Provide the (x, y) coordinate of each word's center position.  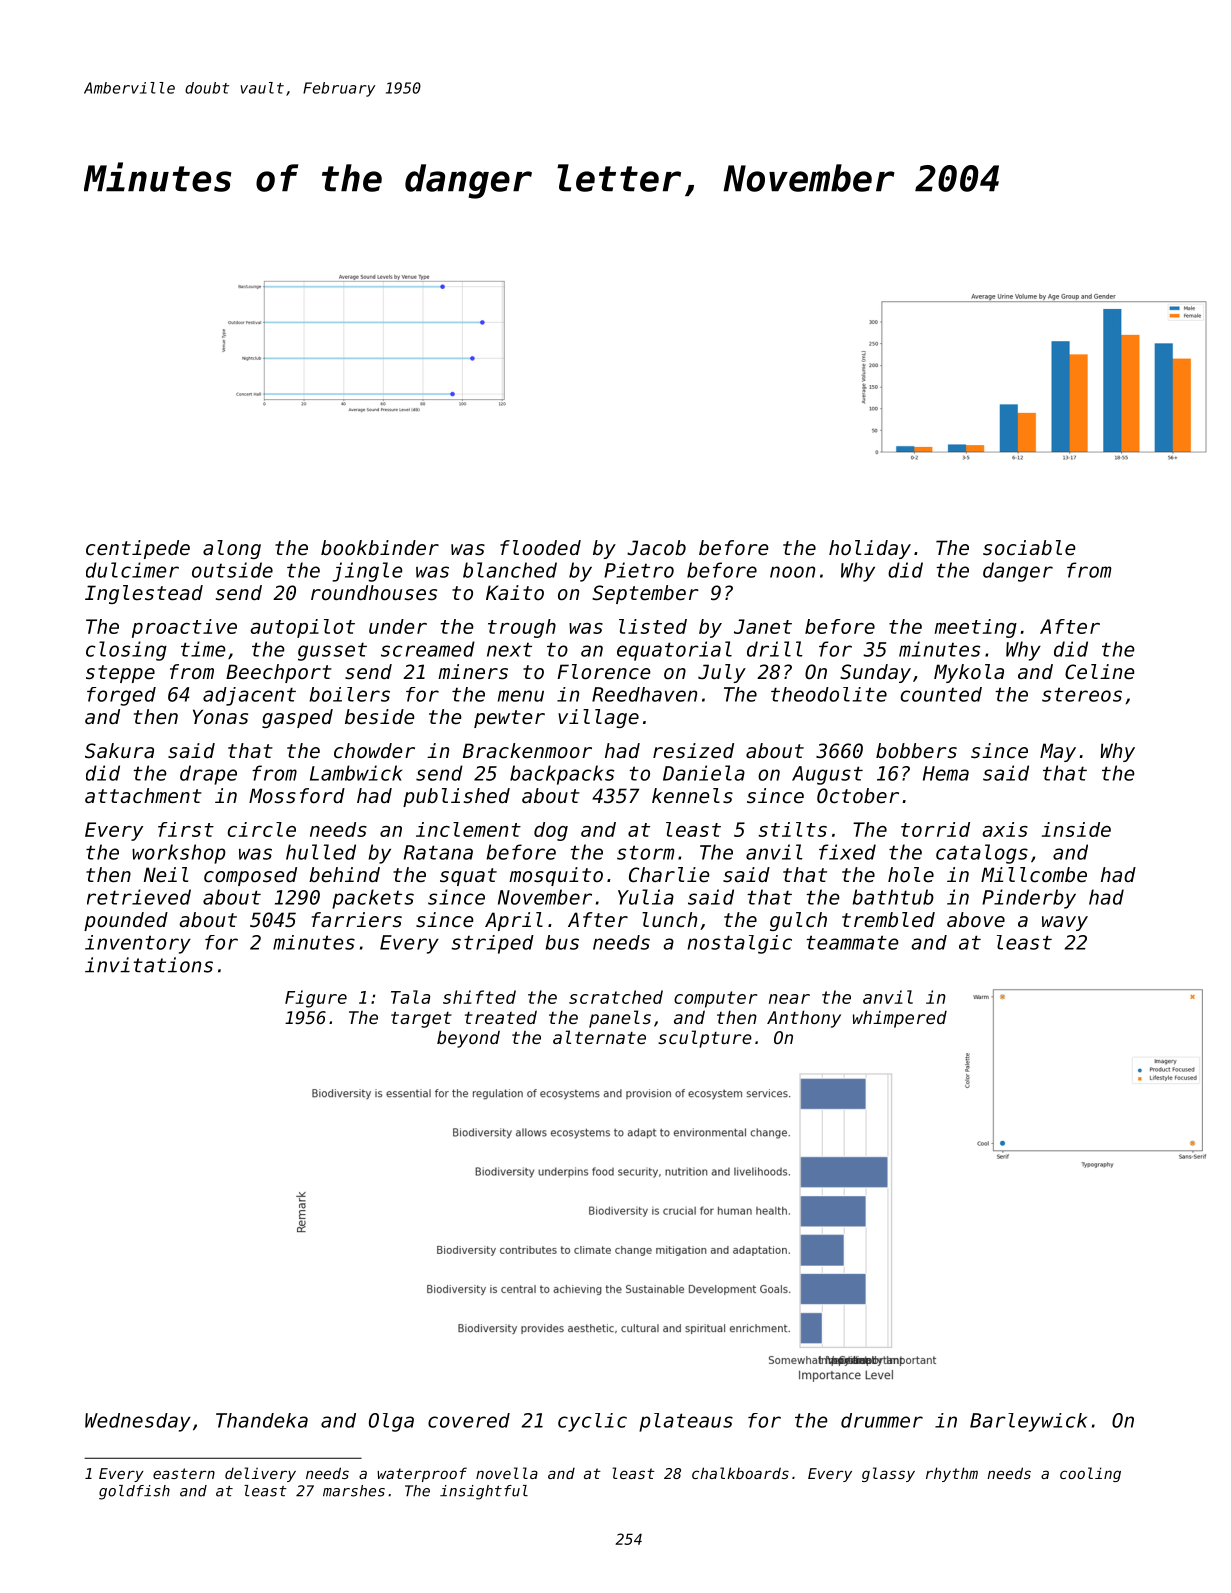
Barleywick (1028, 1422)
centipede (138, 549)
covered (469, 1420)
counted (941, 694)
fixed (847, 852)
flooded (540, 548)
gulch (798, 921)
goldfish (134, 1492)
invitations (149, 965)
